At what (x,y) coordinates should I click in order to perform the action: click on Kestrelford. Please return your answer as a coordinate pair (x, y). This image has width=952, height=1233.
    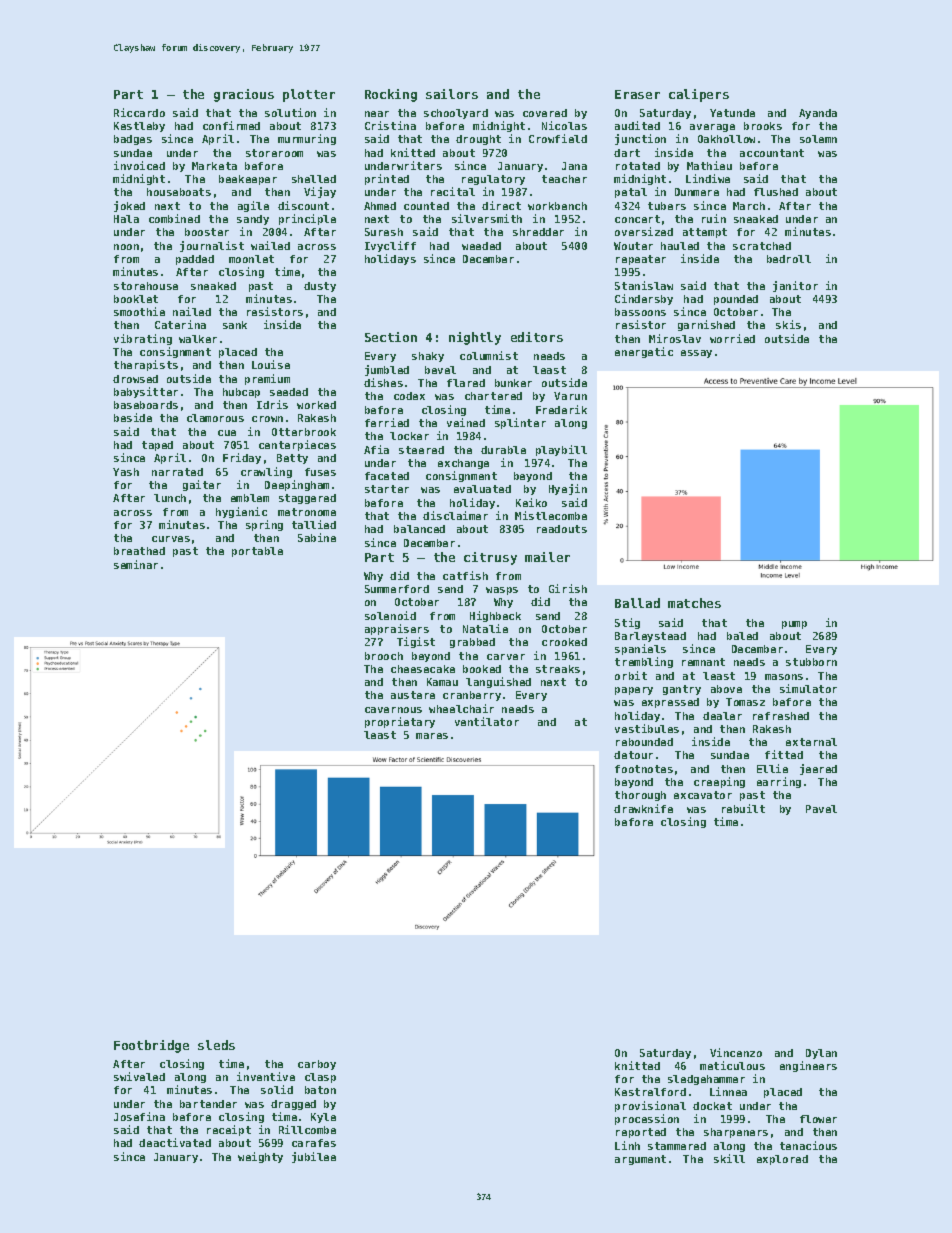
    Looking at the image, I should click on (650, 1092).
